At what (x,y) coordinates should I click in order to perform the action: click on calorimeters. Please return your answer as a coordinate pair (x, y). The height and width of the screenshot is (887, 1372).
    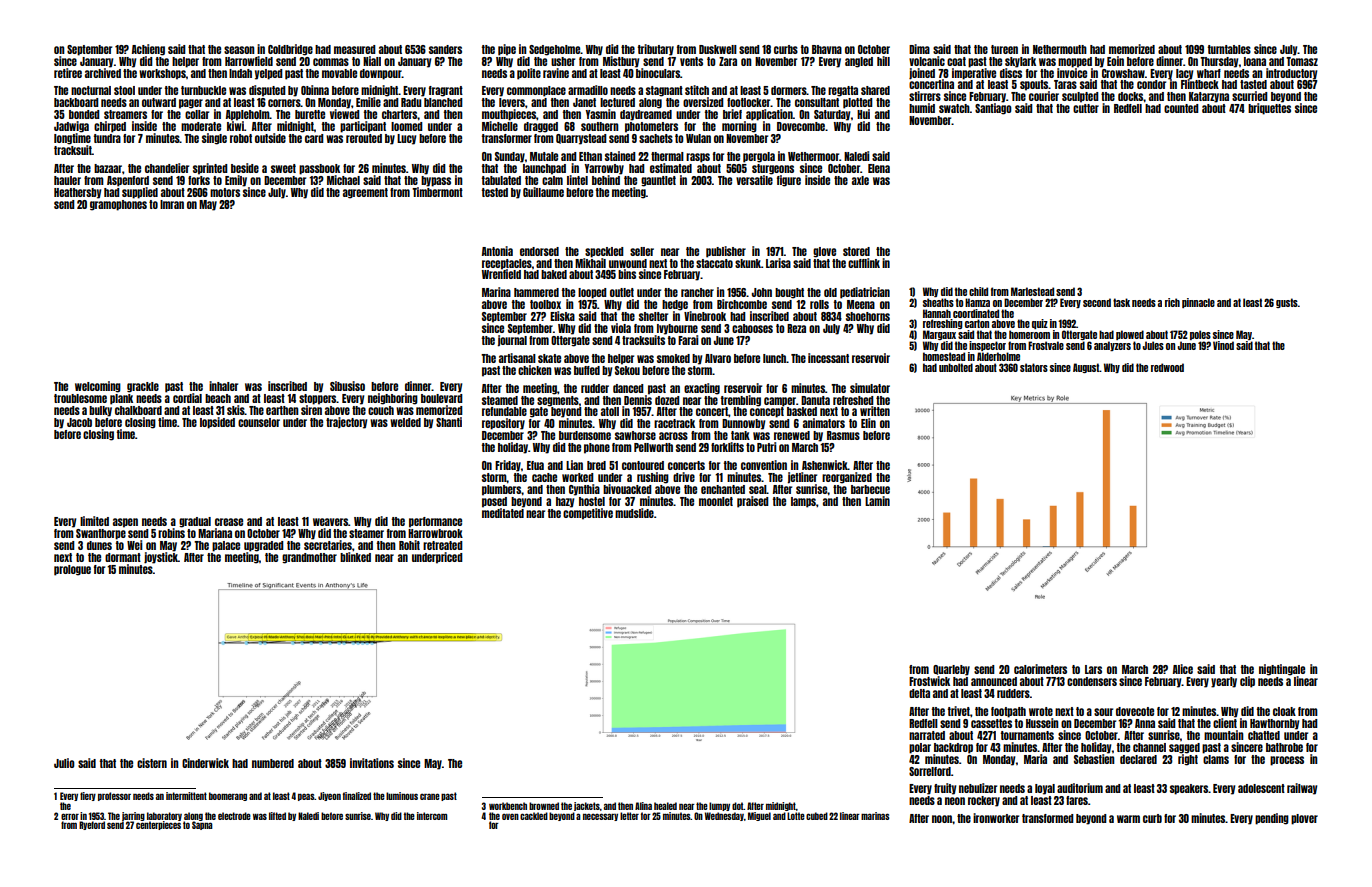
    Looking at the image, I should click on (1040, 669).
